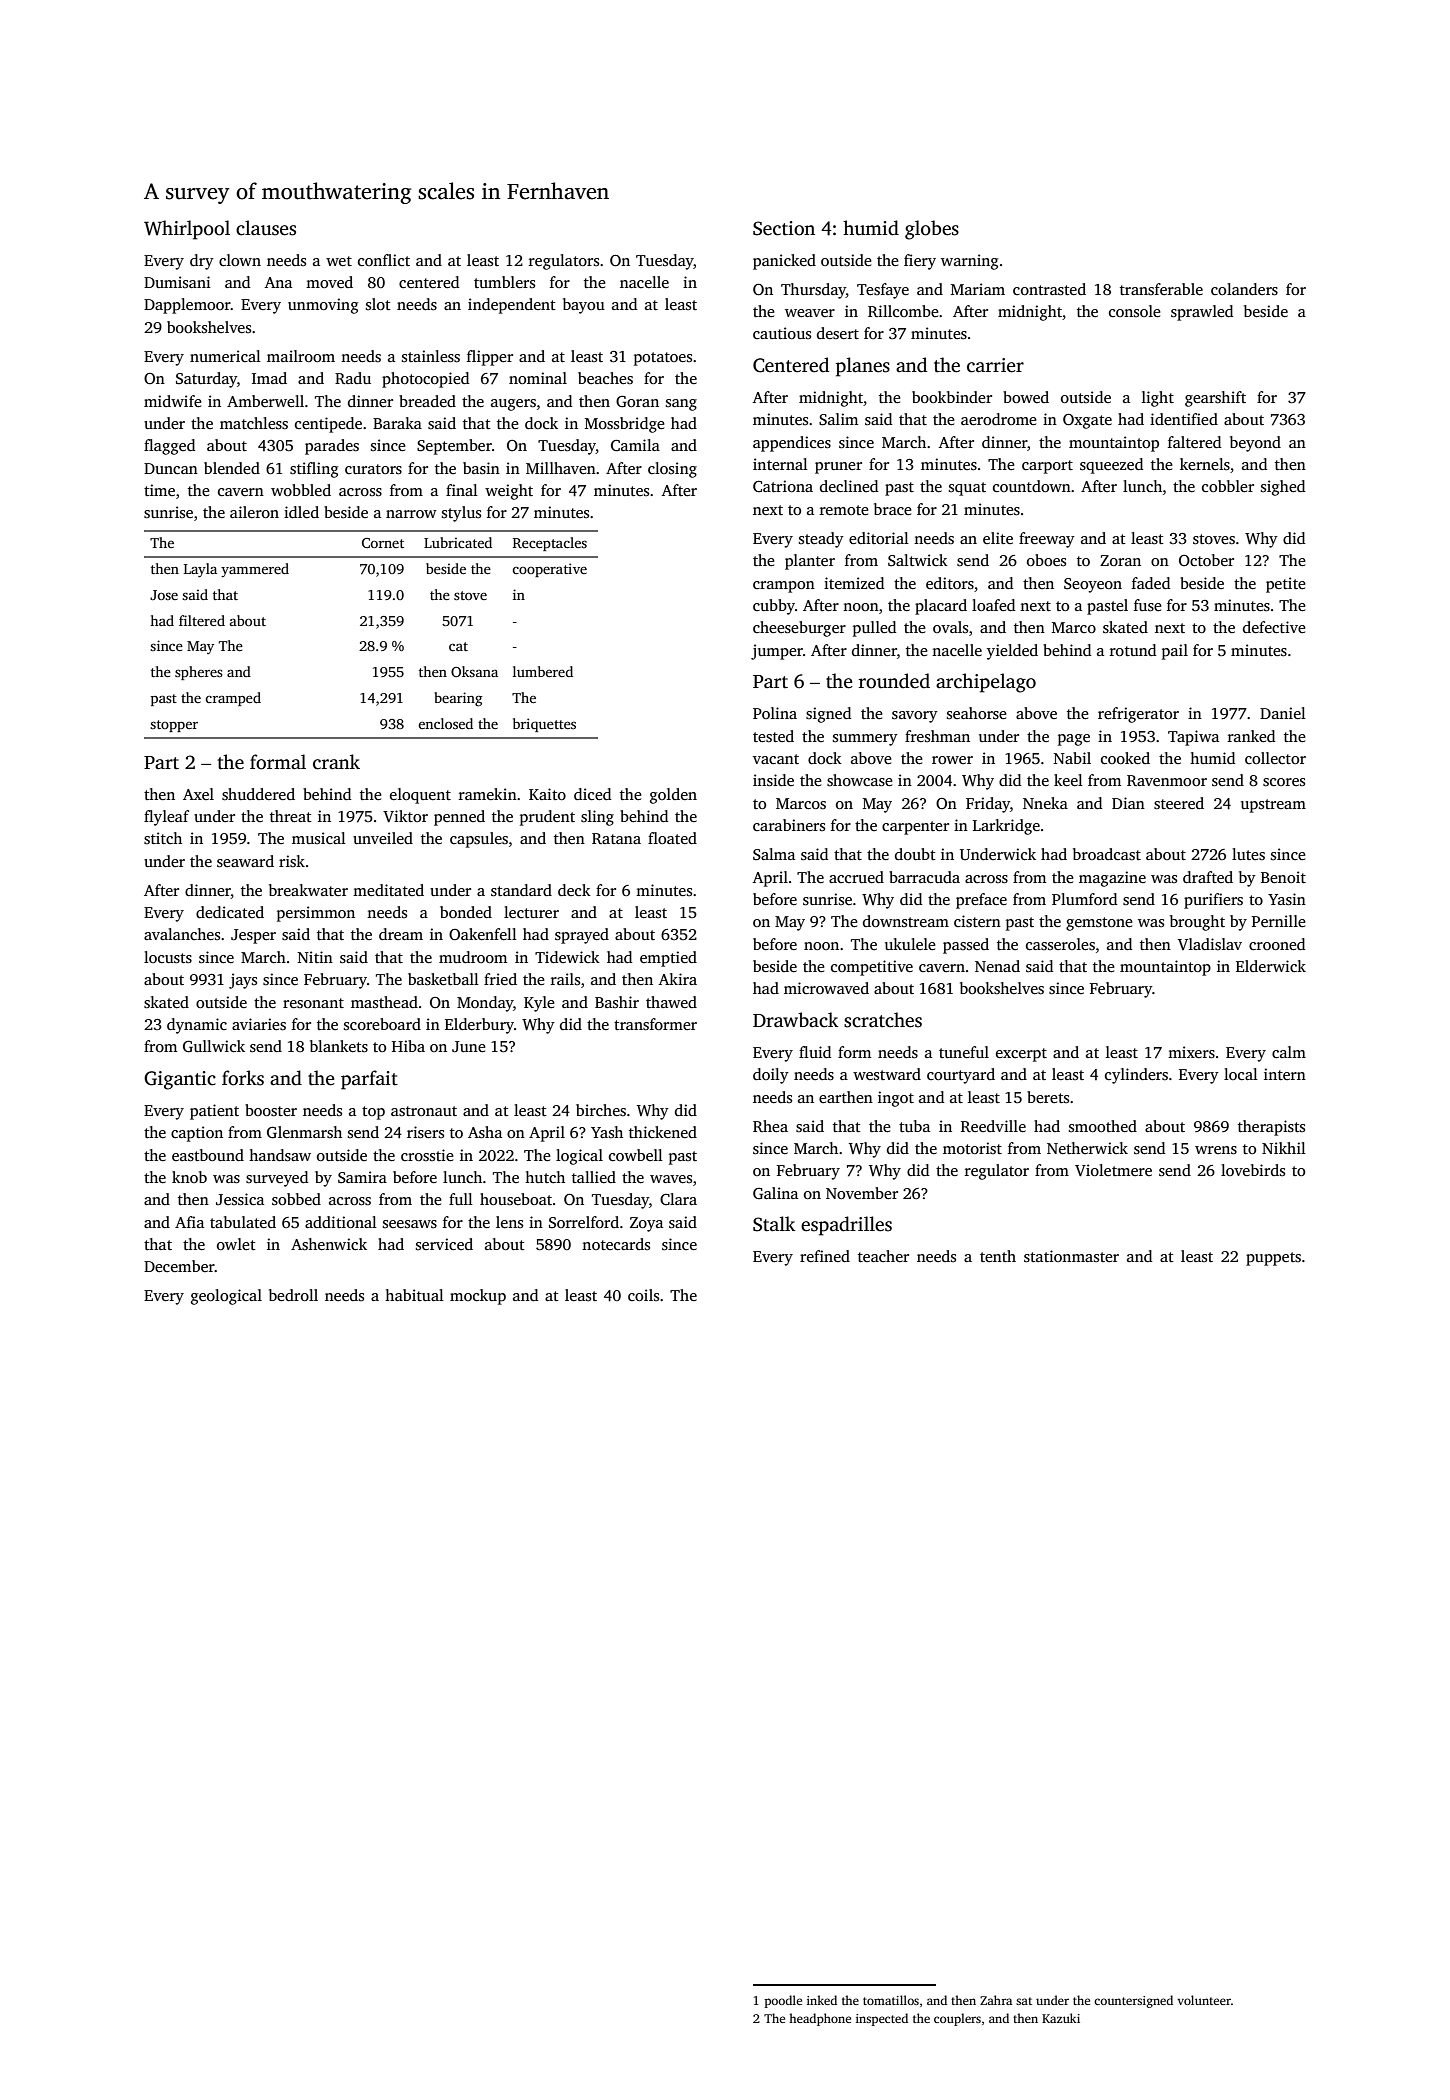 The image size is (1450, 2100). I want to click on headphone, so click(820, 2019).
